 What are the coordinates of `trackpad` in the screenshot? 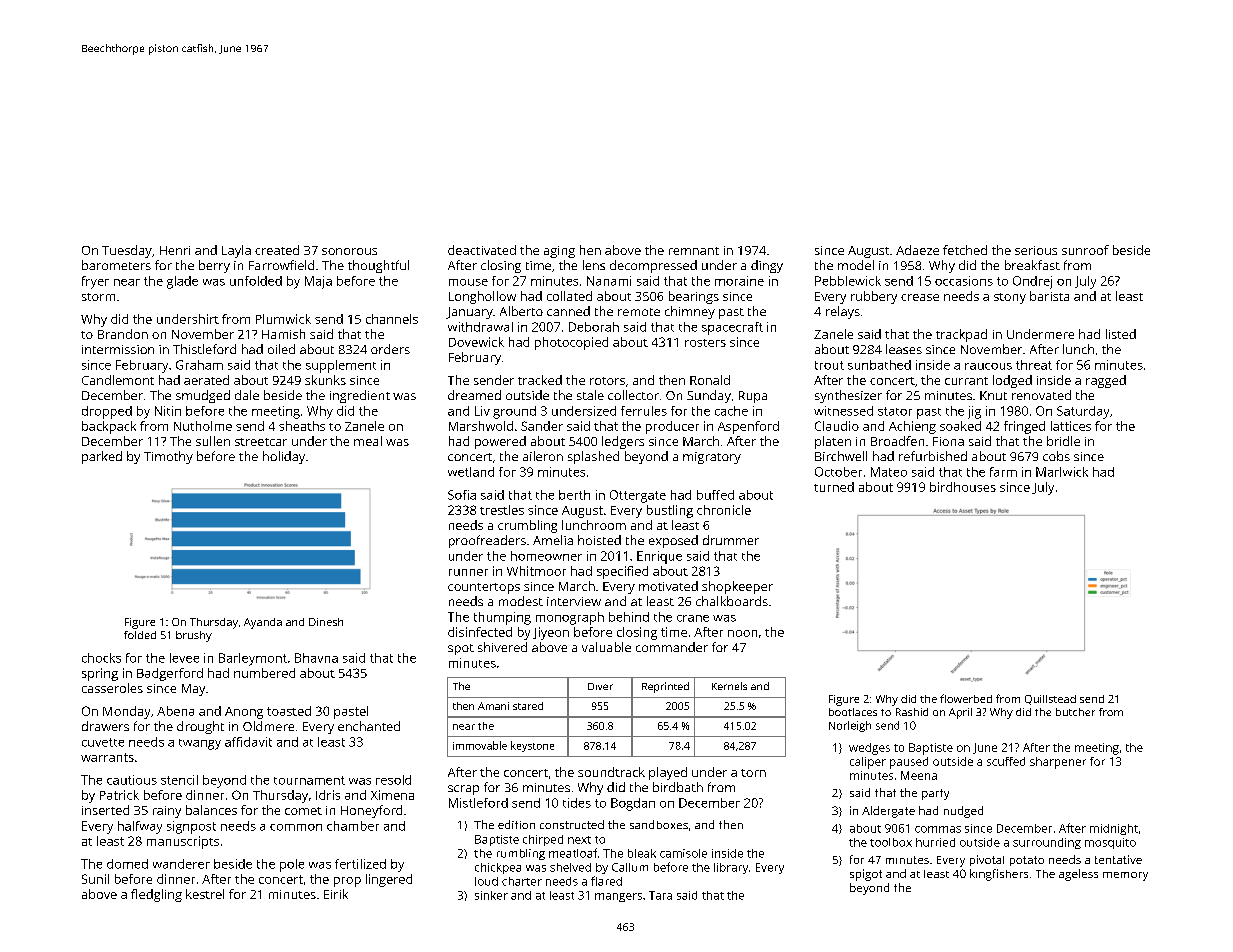 It's located at (961, 335).
